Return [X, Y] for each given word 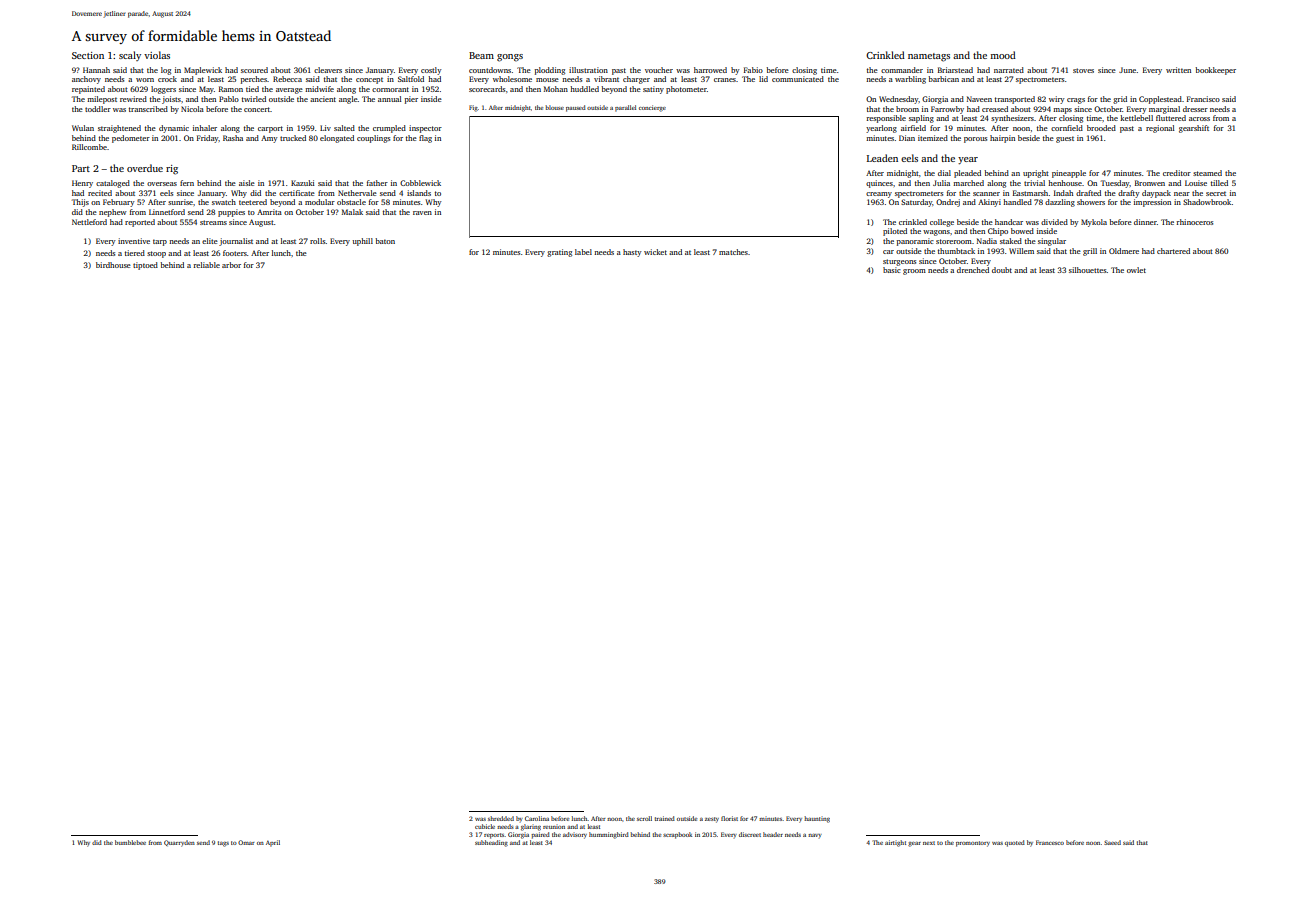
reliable [207, 265]
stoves [1083, 70]
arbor [231, 265]
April [273, 843]
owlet [1136, 270]
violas [157, 55]
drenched [973, 270]
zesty [712, 820]
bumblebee [130, 842]
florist [729, 818]
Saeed [1112, 842]
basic [892, 270]
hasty [632, 253]
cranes [725, 80]
